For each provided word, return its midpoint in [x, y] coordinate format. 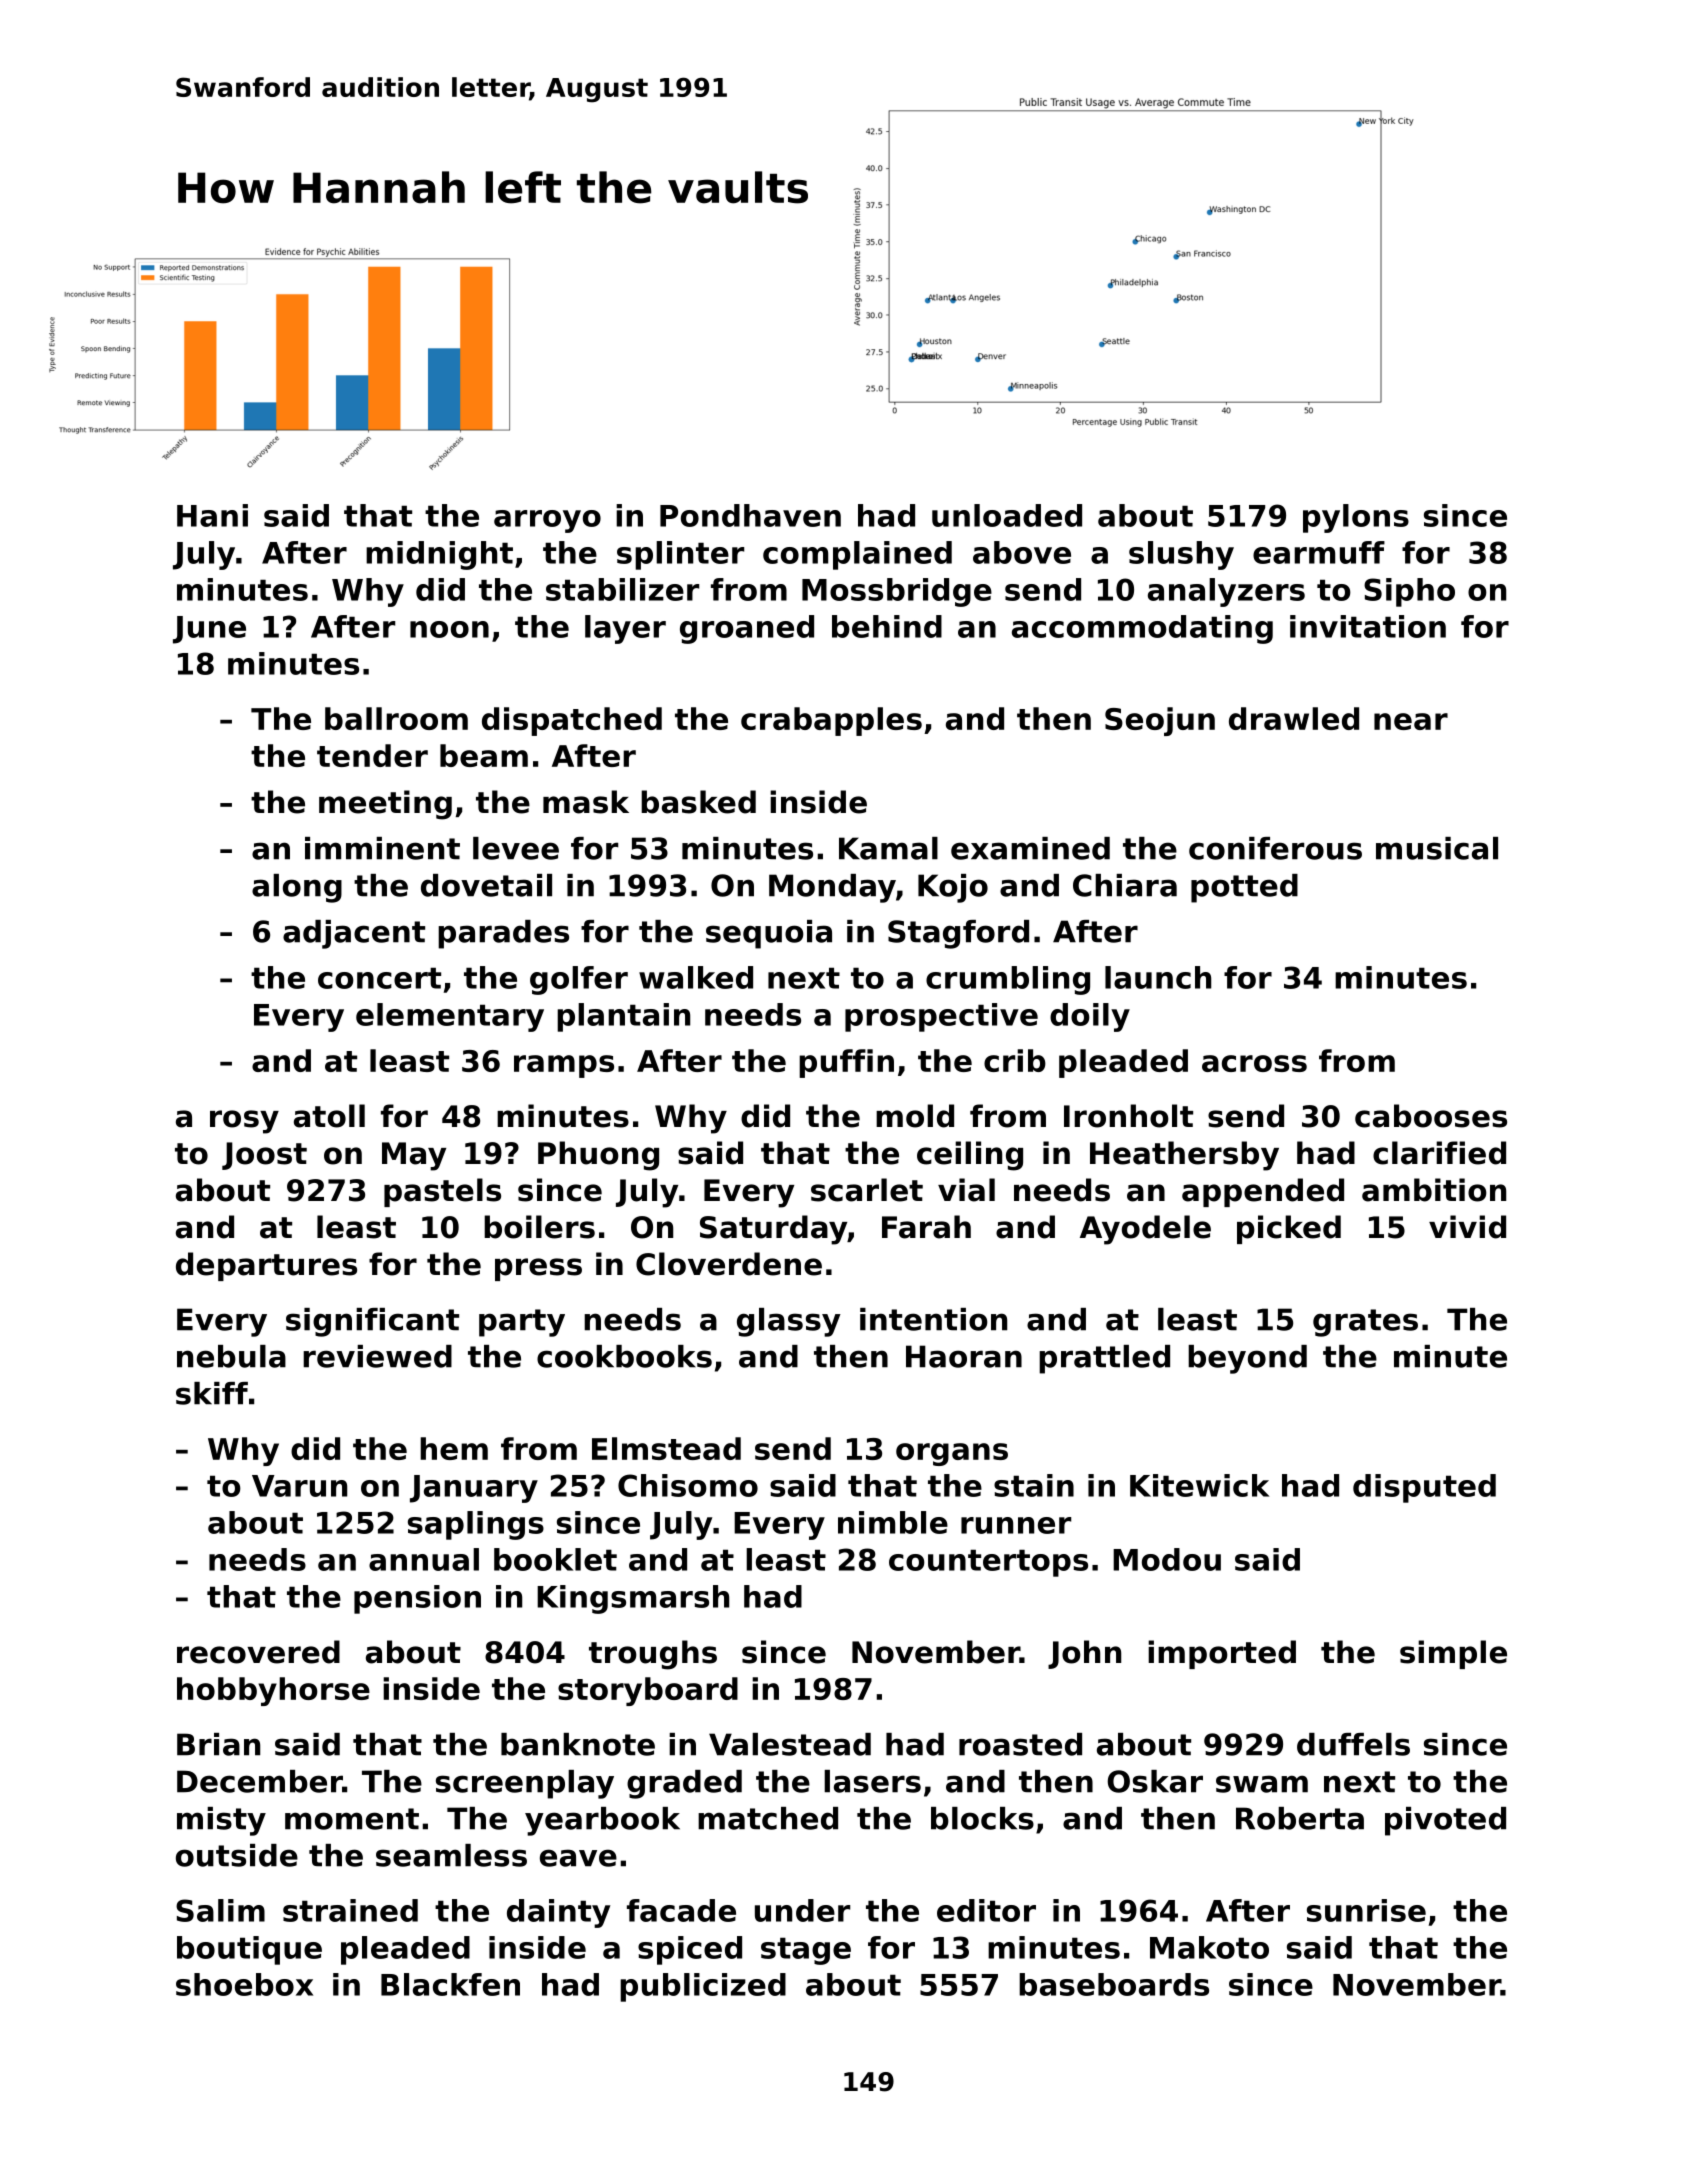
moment [352, 1819]
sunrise [1366, 1910]
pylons [1356, 518]
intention [933, 1319]
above [1022, 552]
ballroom [396, 718]
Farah [926, 1227]
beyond [1247, 1359]
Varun [299, 1486]
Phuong [598, 1156]
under [802, 1910]
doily [1090, 1017]
